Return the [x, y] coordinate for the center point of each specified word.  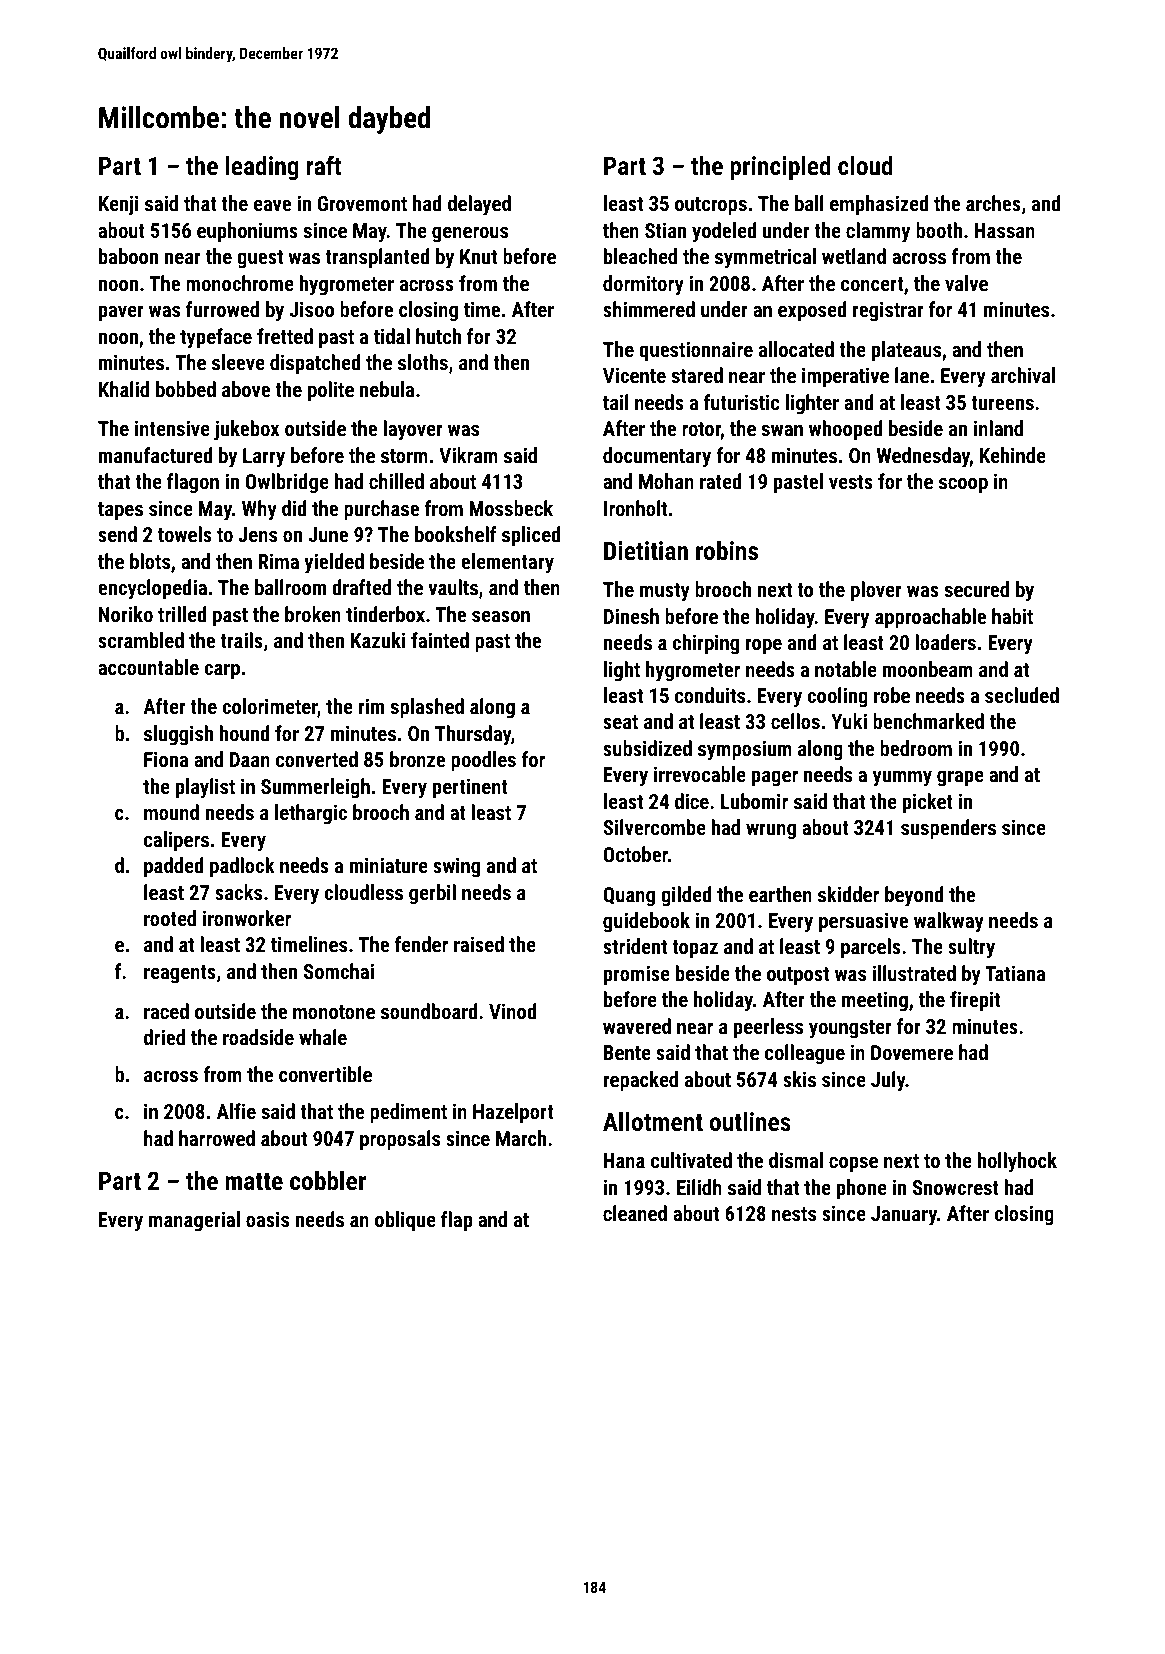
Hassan [1005, 230]
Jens [257, 534]
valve [966, 283]
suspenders [948, 829]
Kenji [119, 205]
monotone [334, 1012]
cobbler [328, 1180]
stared [697, 375]
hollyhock [1017, 1162]
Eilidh [699, 1187]
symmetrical [765, 258]
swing [456, 867]
